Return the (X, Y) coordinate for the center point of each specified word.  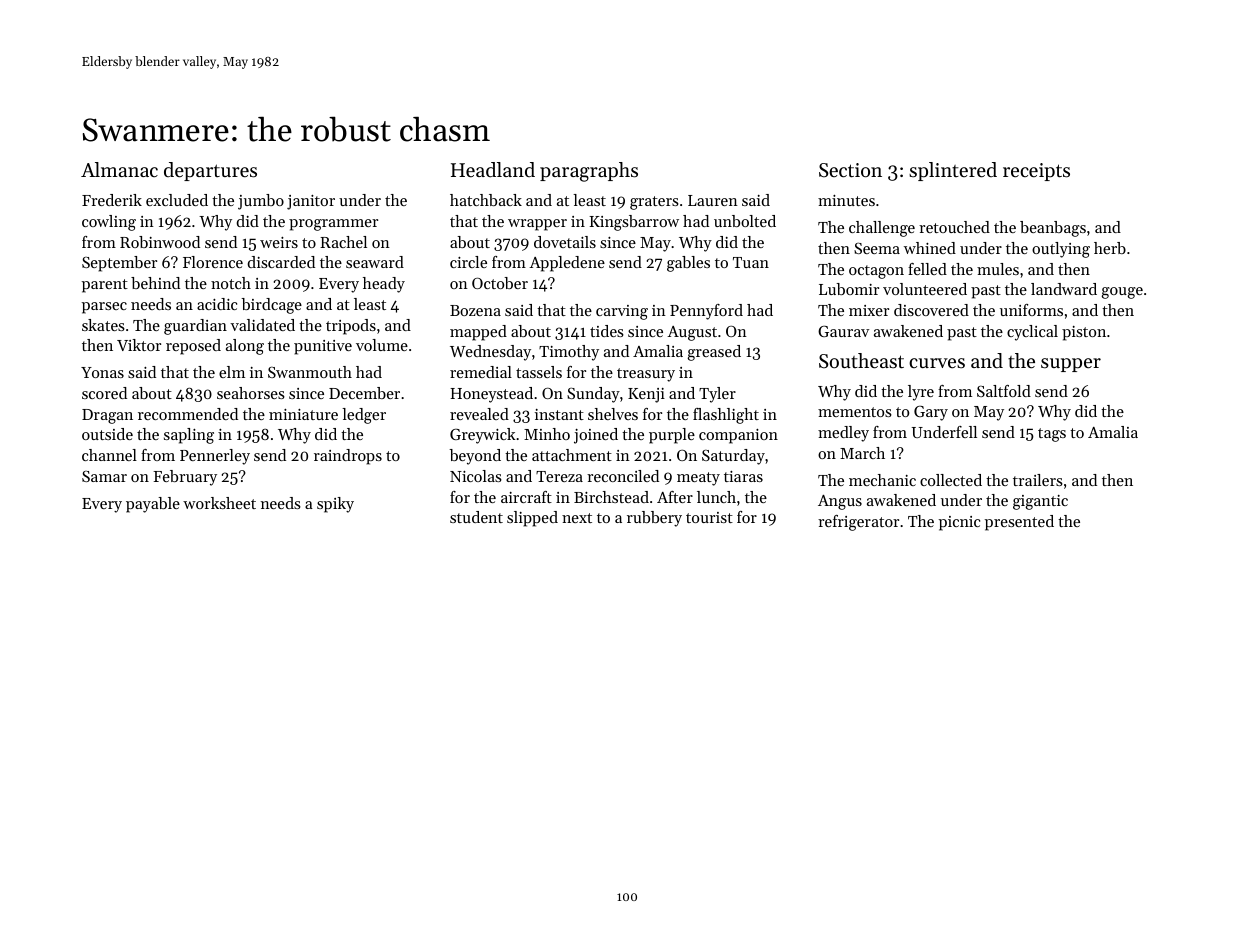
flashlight (726, 416)
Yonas (102, 372)
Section (850, 170)
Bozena (475, 310)
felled (927, 269)
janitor (311, 202)
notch (231, 283)
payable (153, 505)
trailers (1038, 480)
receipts (1036, 172)
